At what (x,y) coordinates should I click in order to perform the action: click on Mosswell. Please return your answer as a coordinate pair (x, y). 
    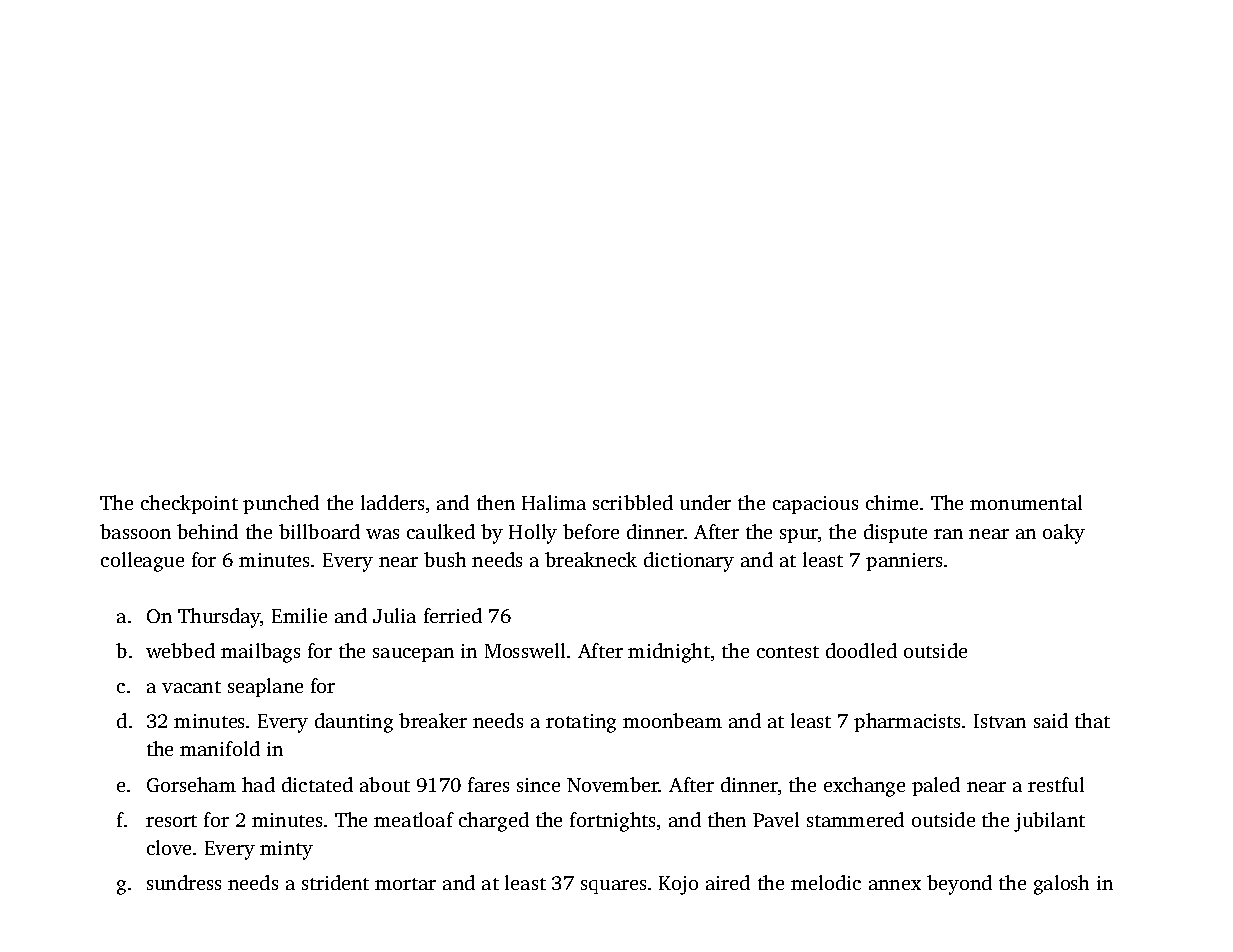
    Looking at the image, I should click on (525, 650).
